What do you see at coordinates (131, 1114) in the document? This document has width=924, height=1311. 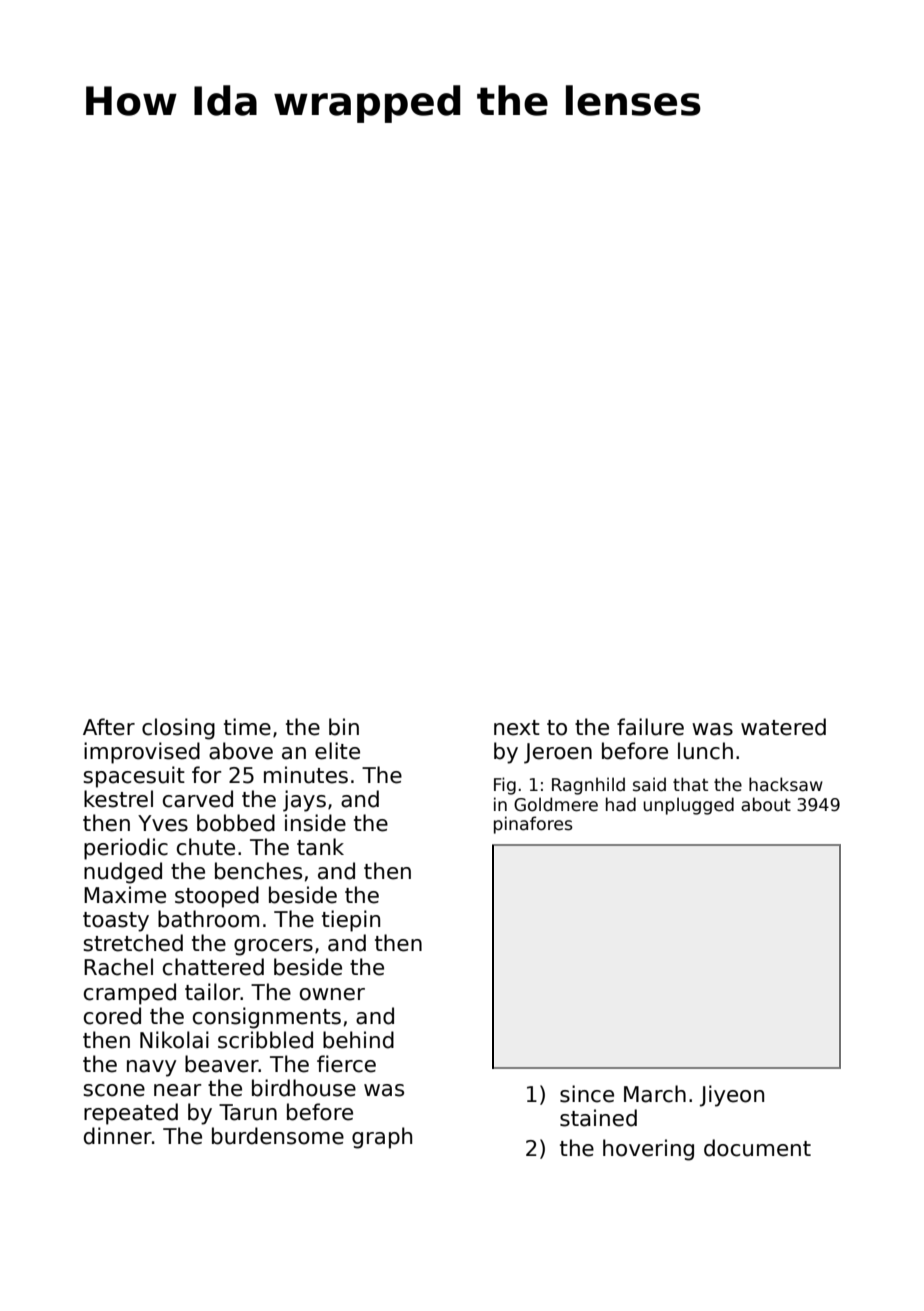 I see `repeated` at bounding box center [131, 1114].
